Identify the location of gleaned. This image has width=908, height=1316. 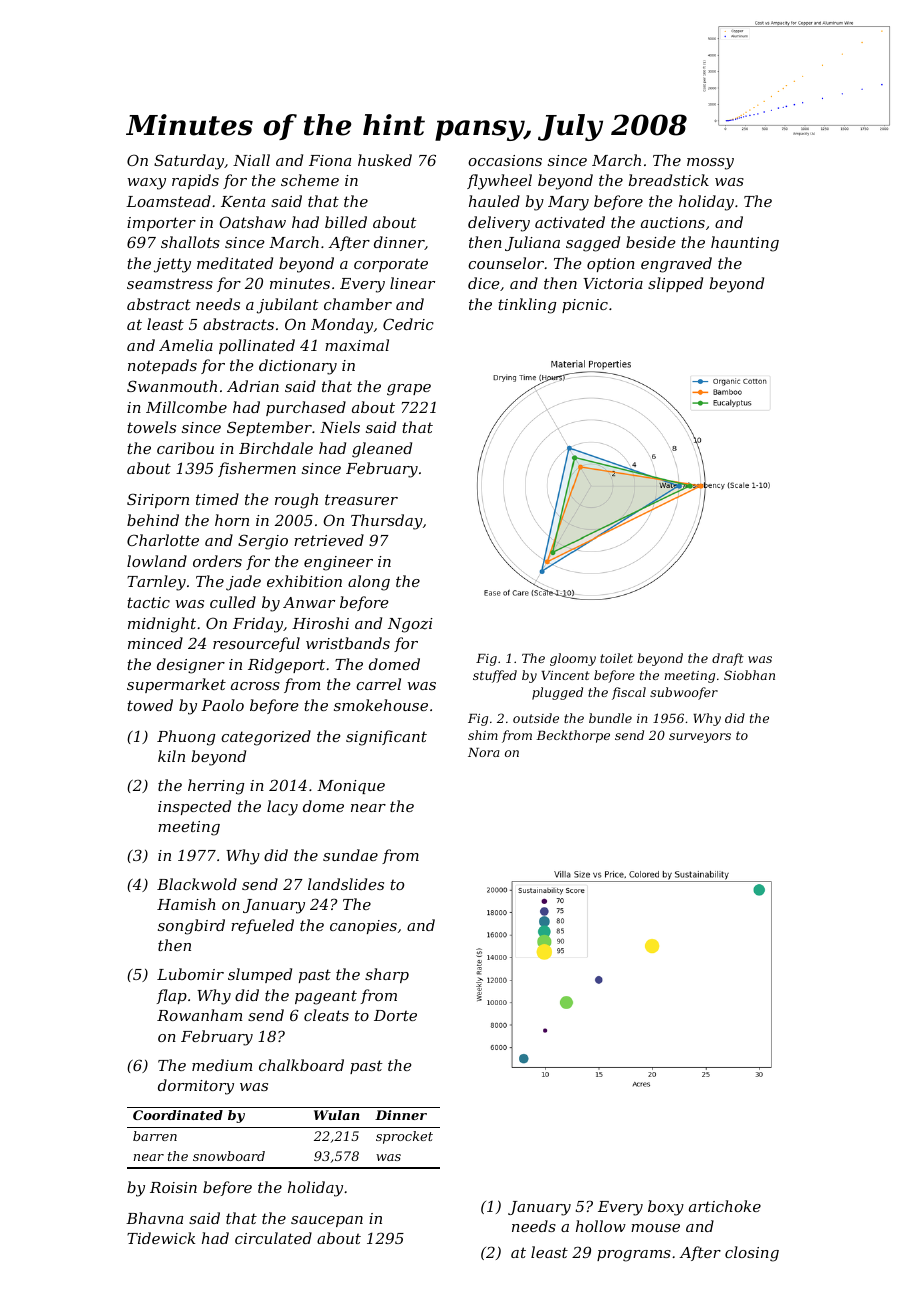
(382, 450).
